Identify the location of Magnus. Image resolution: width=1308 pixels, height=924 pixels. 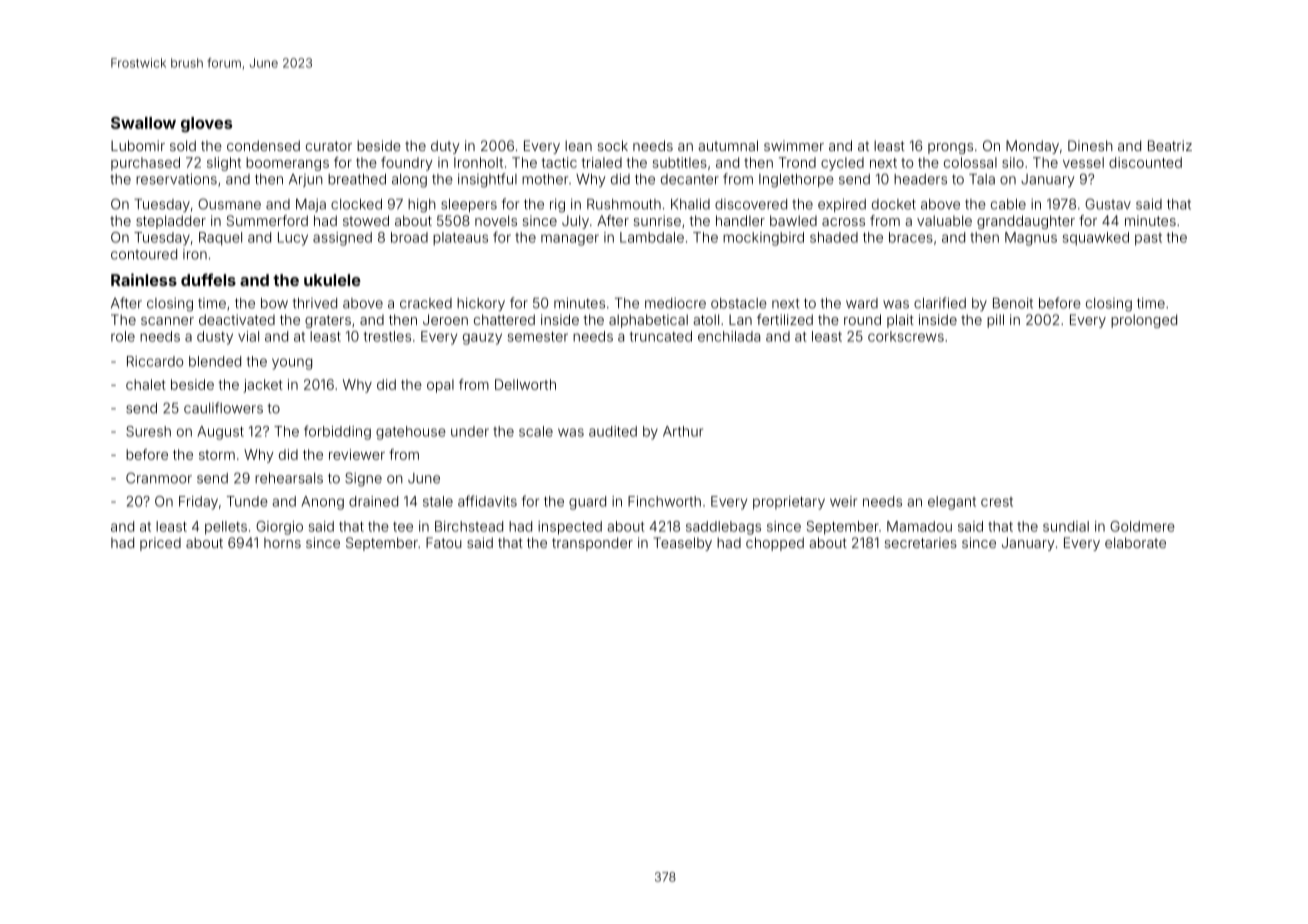
(1031, 239).
